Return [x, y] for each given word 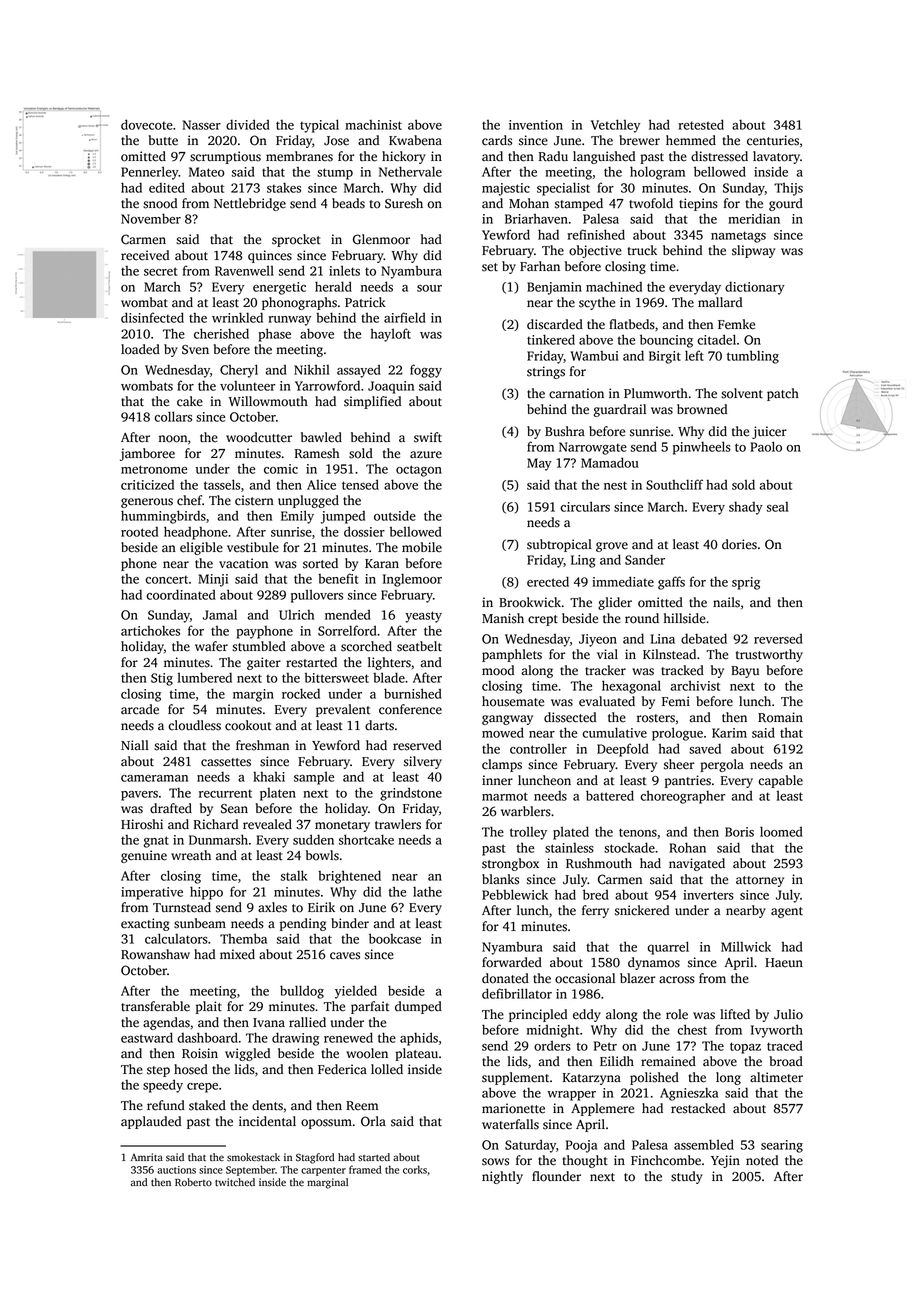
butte [163, 140]
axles [272, 907]
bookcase [395, 938]
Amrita [147, 1157]
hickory [404, 157]
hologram [657, 173]
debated [704, 638]
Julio [788, 1014]
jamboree [147, 454]
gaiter [264, 663]
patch [783, 394]
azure [426, 455]
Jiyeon [598, 640]
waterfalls [510, 1124]
